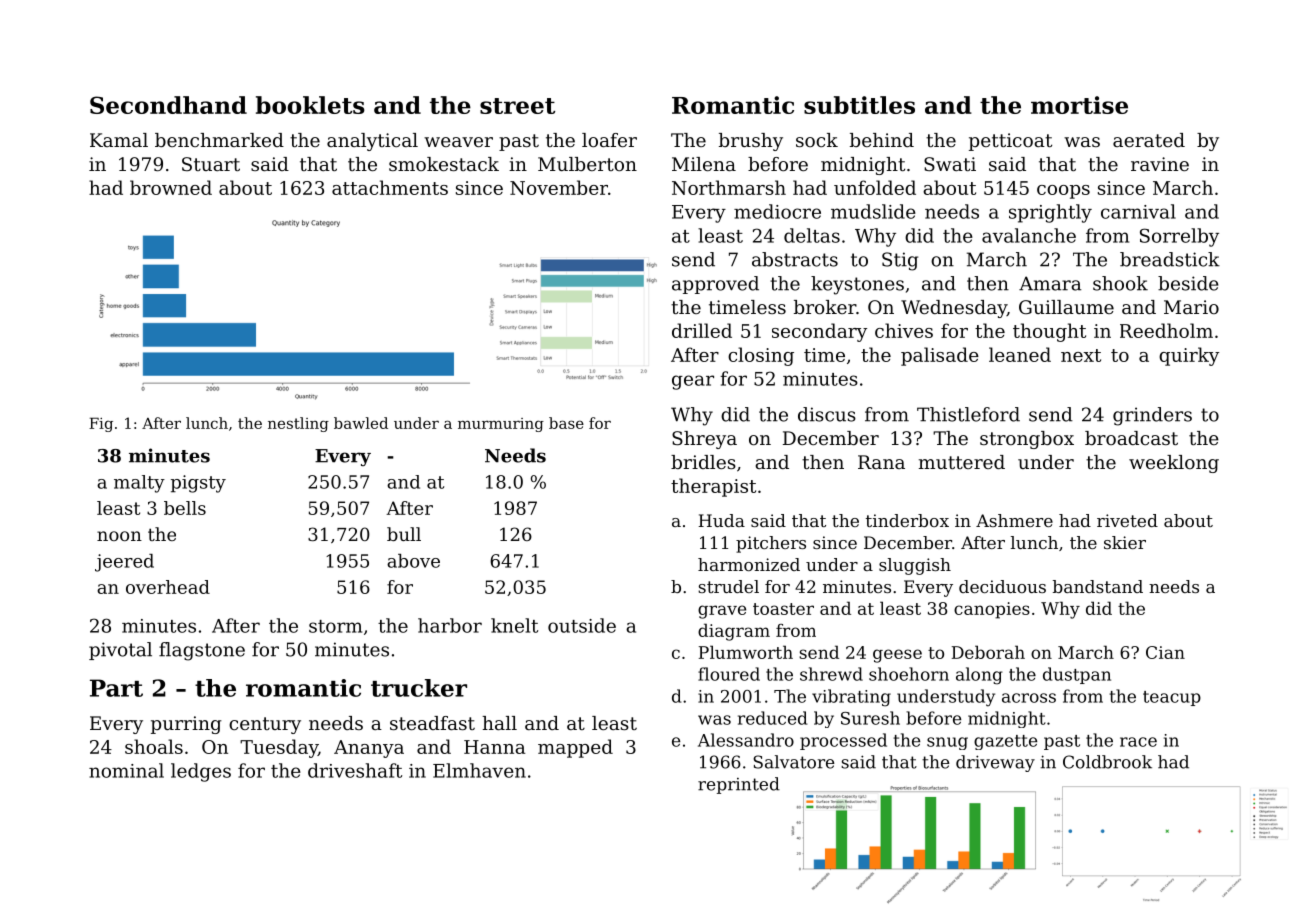 Image resolution: width=1308 pixels, height=924 pixels. Describe the element at coordinates (1027, 440) in the document. I see `strongbox` at that location.
